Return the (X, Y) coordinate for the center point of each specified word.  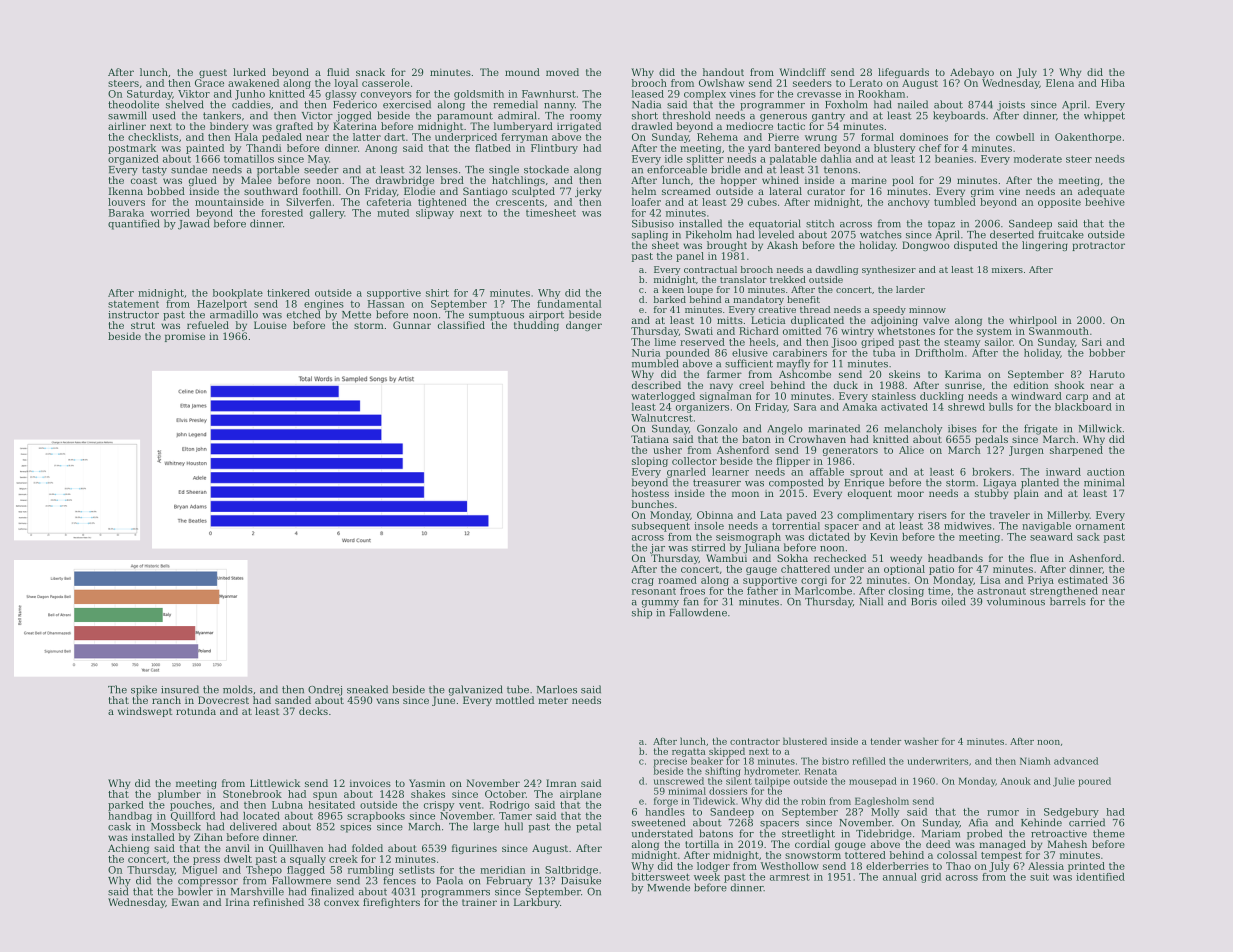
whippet (1104, 116)
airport (546, 316)
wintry (857, 332)
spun (325, 796)
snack (370, 72)
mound (522, 72)
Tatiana (650, 439)
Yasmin (427, 783)
